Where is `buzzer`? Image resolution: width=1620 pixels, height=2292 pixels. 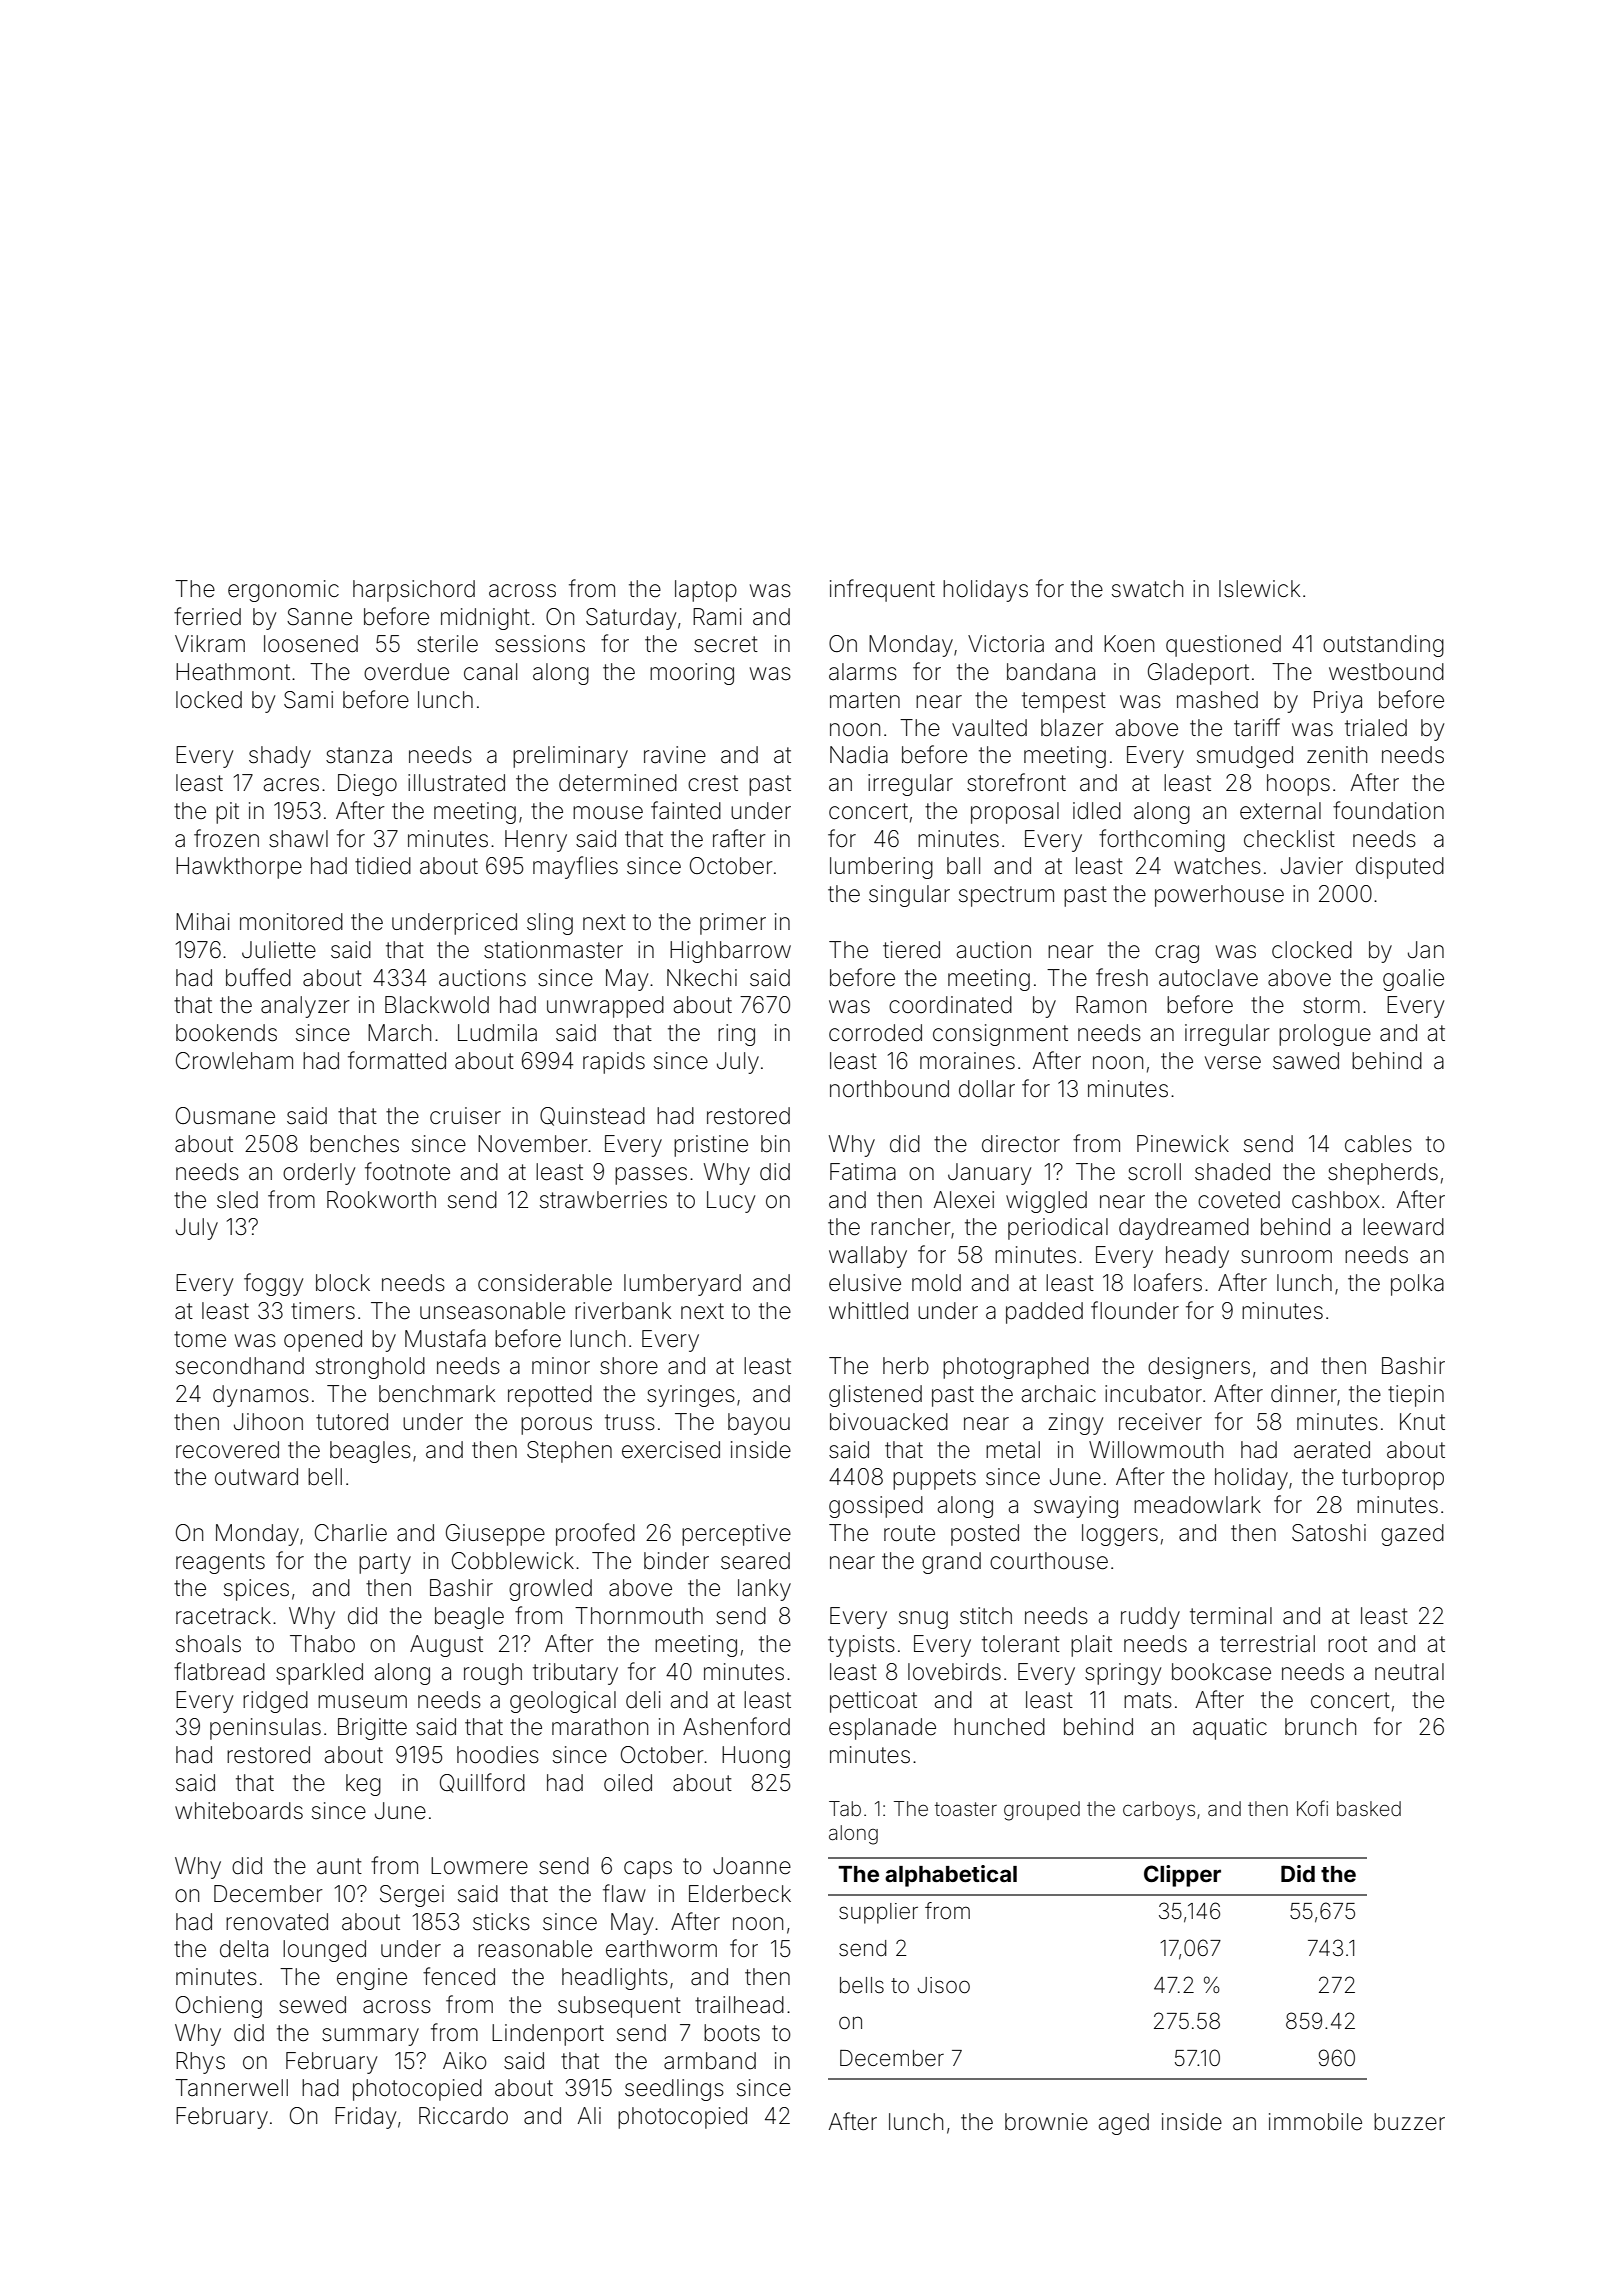
buzzer is located at coordinates (1409, 2122).
